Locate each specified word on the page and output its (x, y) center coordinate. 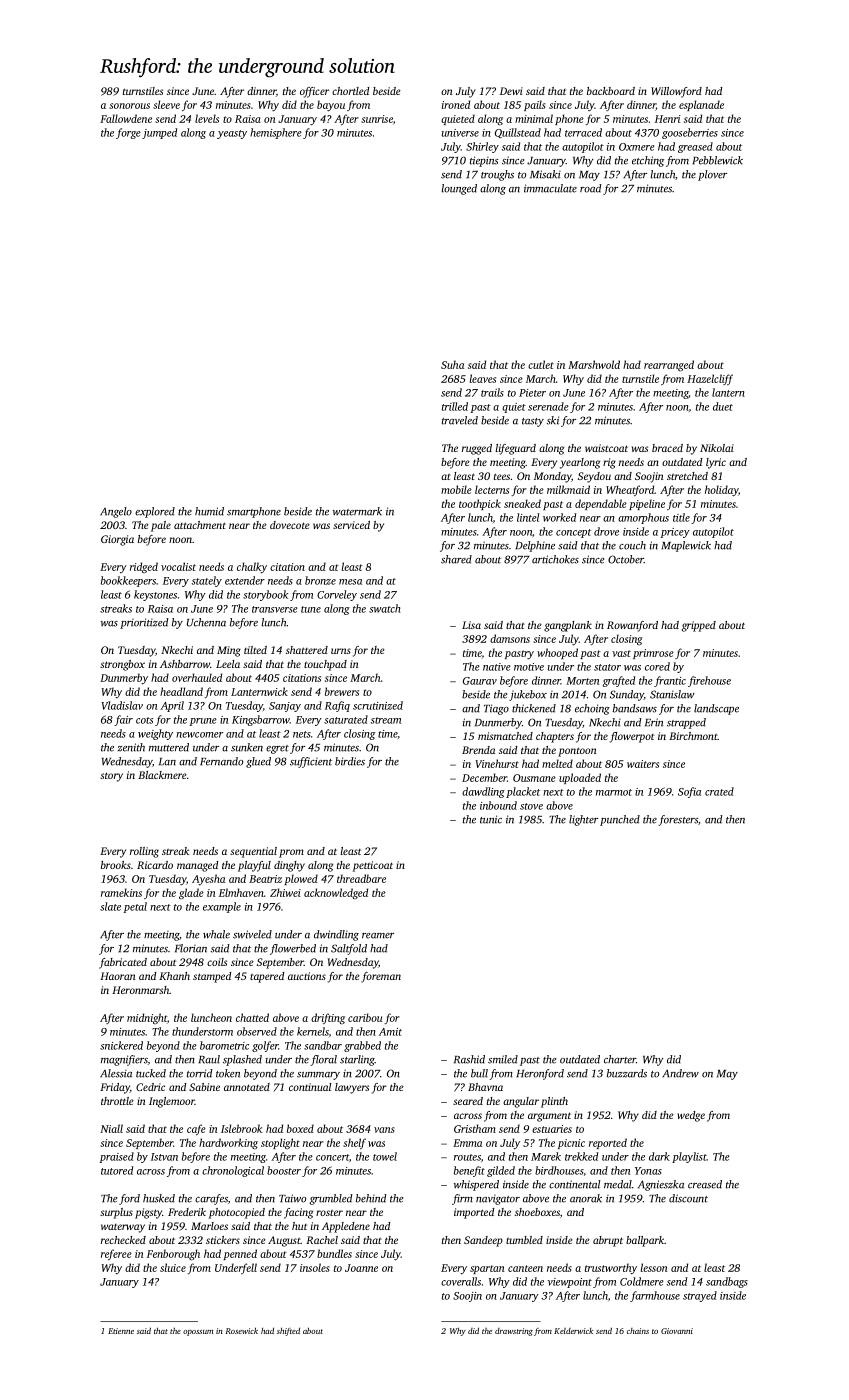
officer (314, 92)
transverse (275, 609)
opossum (198, 1333)
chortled (350, 91)
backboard (611, 91)
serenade (548, 406)
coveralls (461, 1281)
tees (502, 476)
